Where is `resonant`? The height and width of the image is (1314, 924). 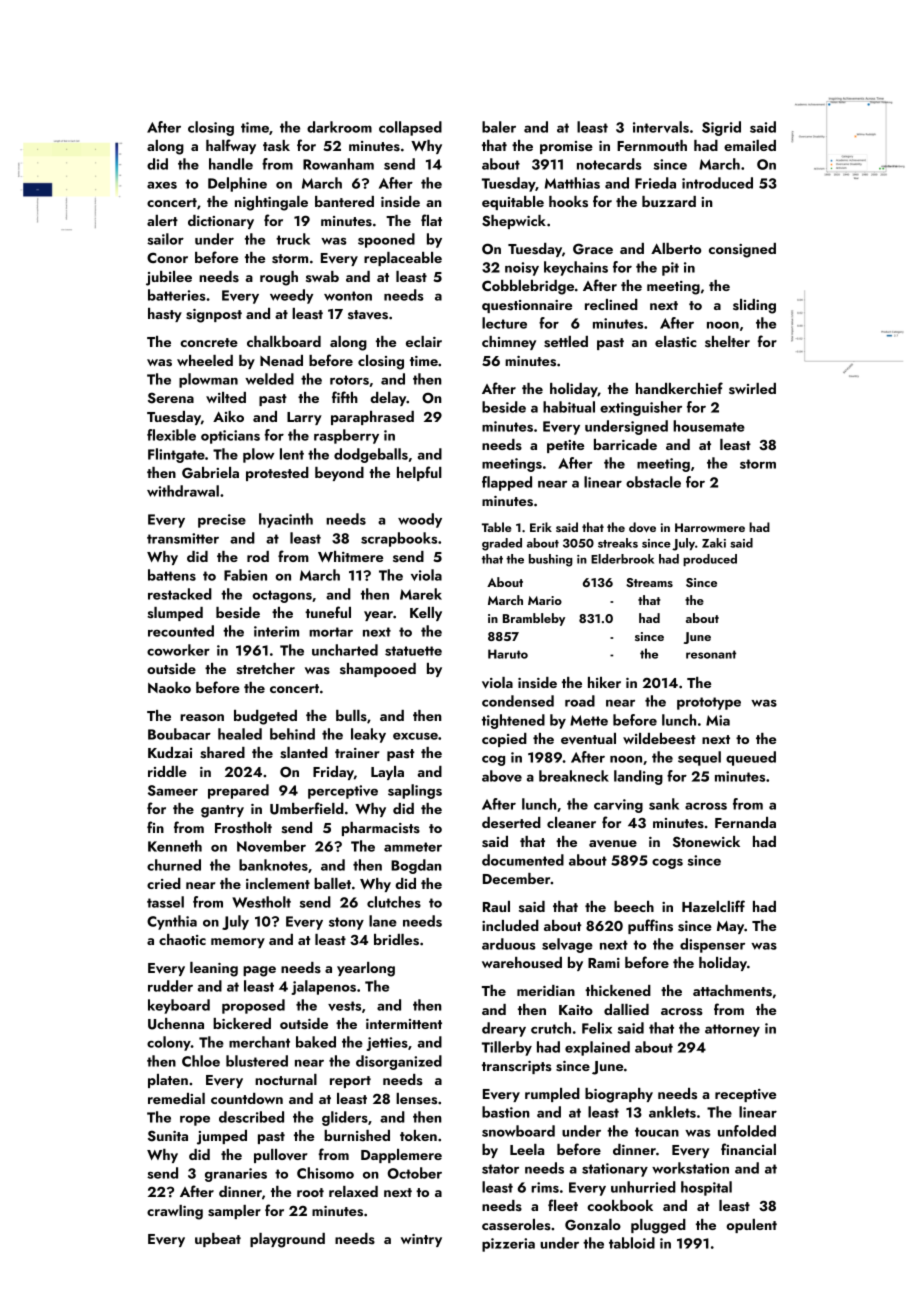
resonant is located at coordinates (711, 654).
